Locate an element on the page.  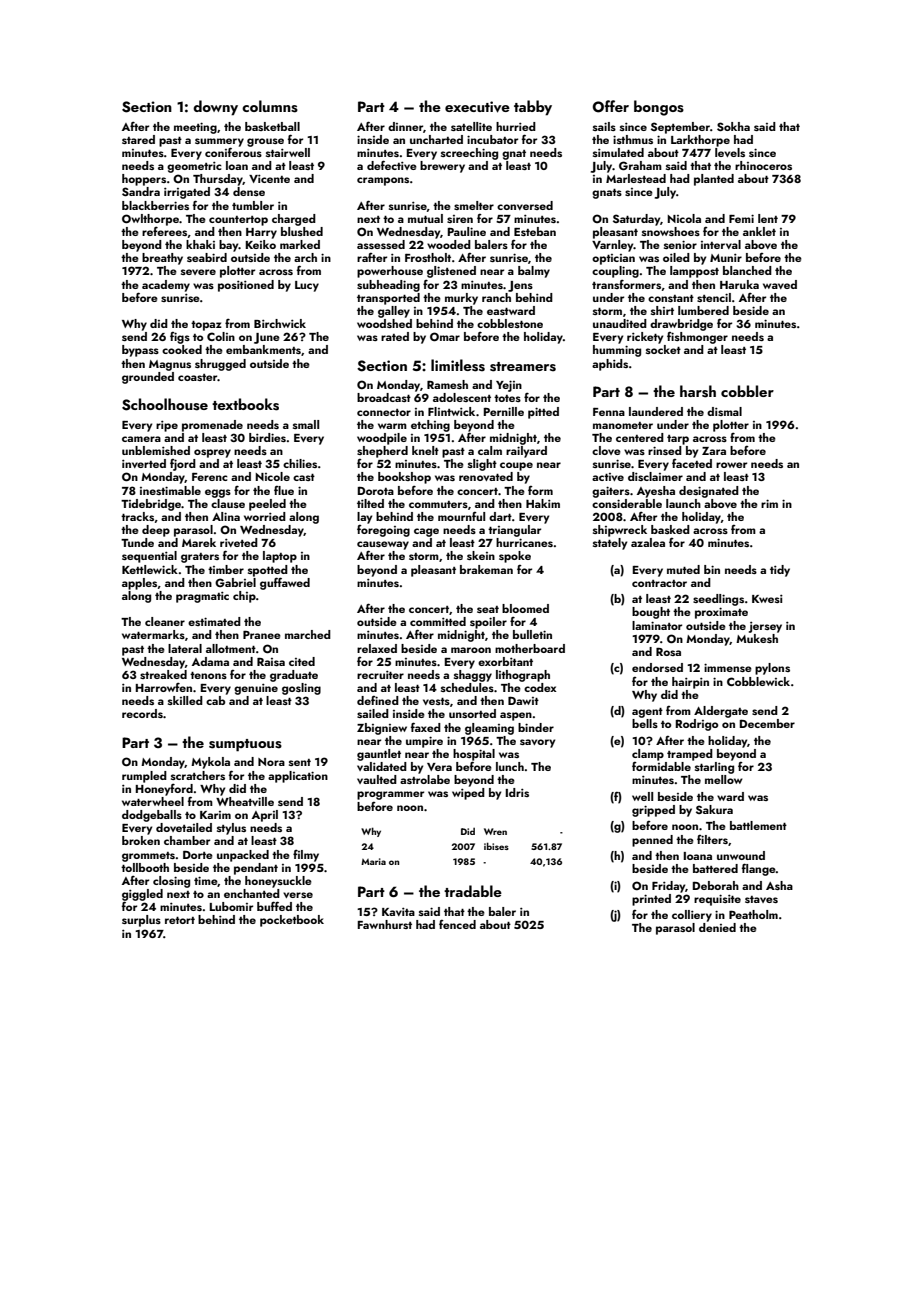
honeysuckle is located at coordinates (278, 882).
